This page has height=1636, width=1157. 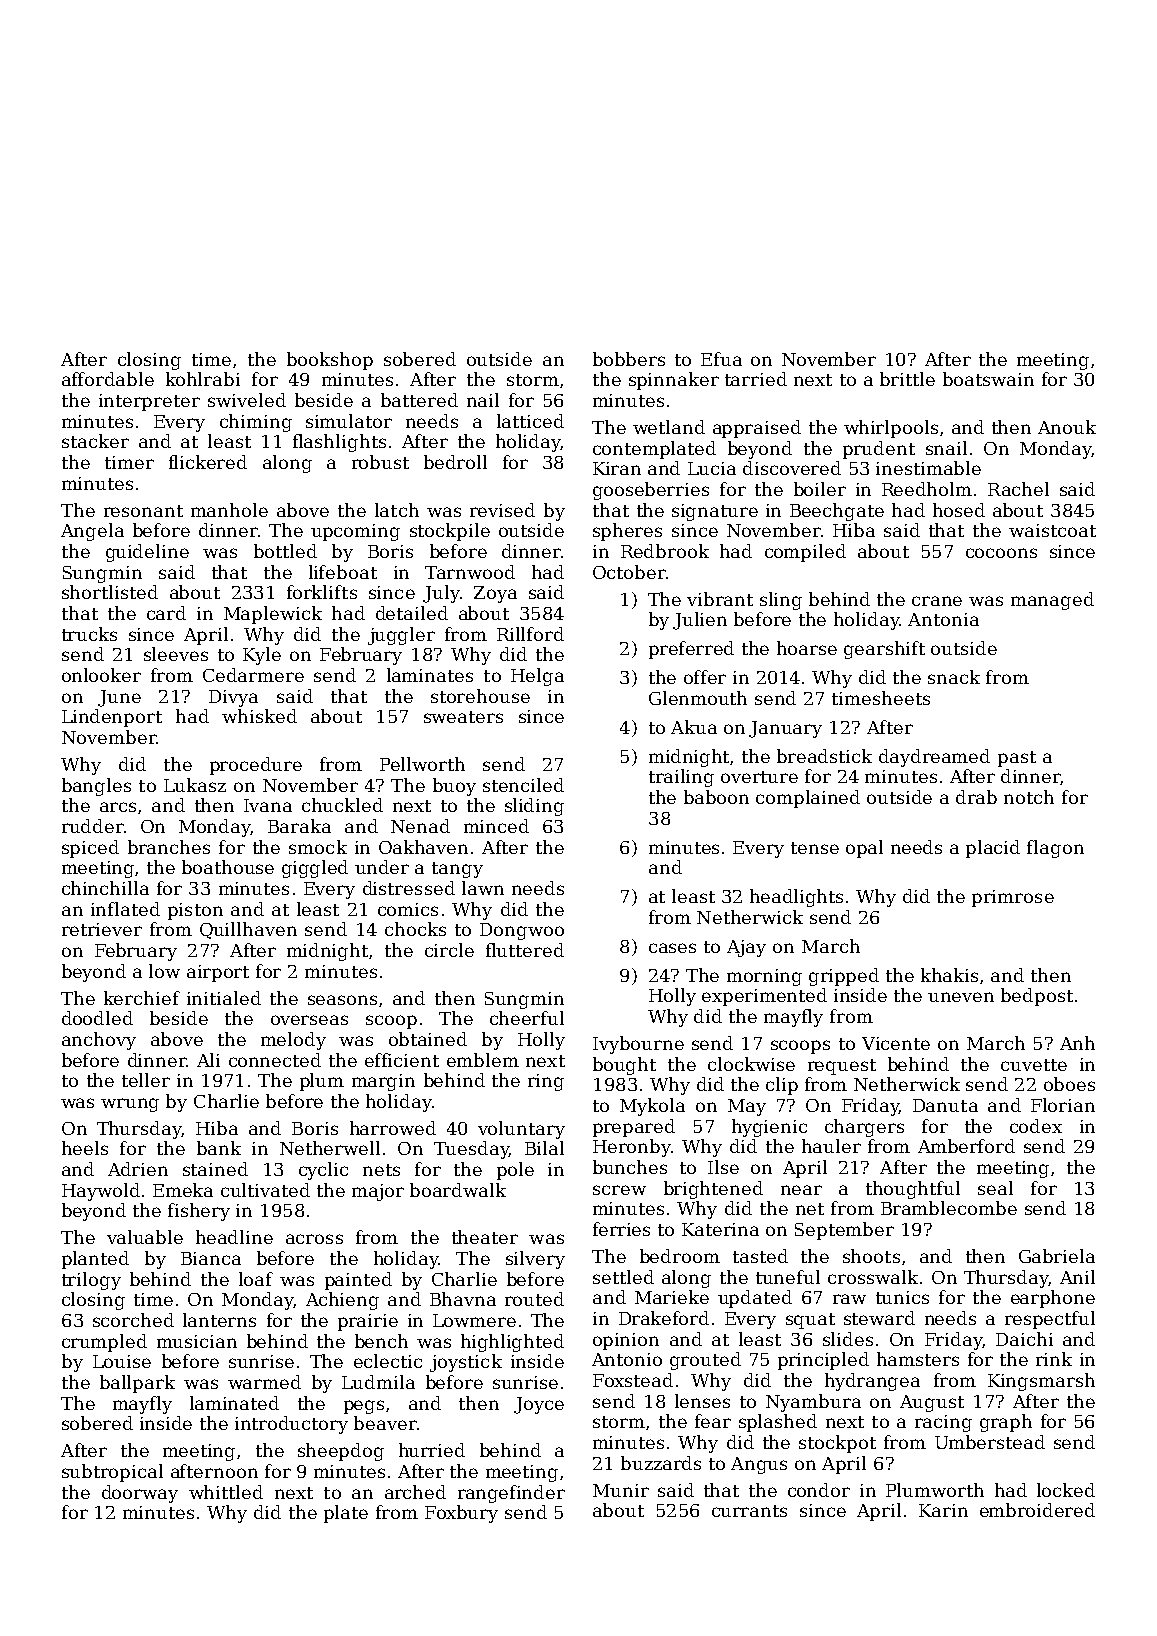 What do you see at coordinates (226, 1492) in the page?
I see `whittled` at bounding box center [226, 1492].
